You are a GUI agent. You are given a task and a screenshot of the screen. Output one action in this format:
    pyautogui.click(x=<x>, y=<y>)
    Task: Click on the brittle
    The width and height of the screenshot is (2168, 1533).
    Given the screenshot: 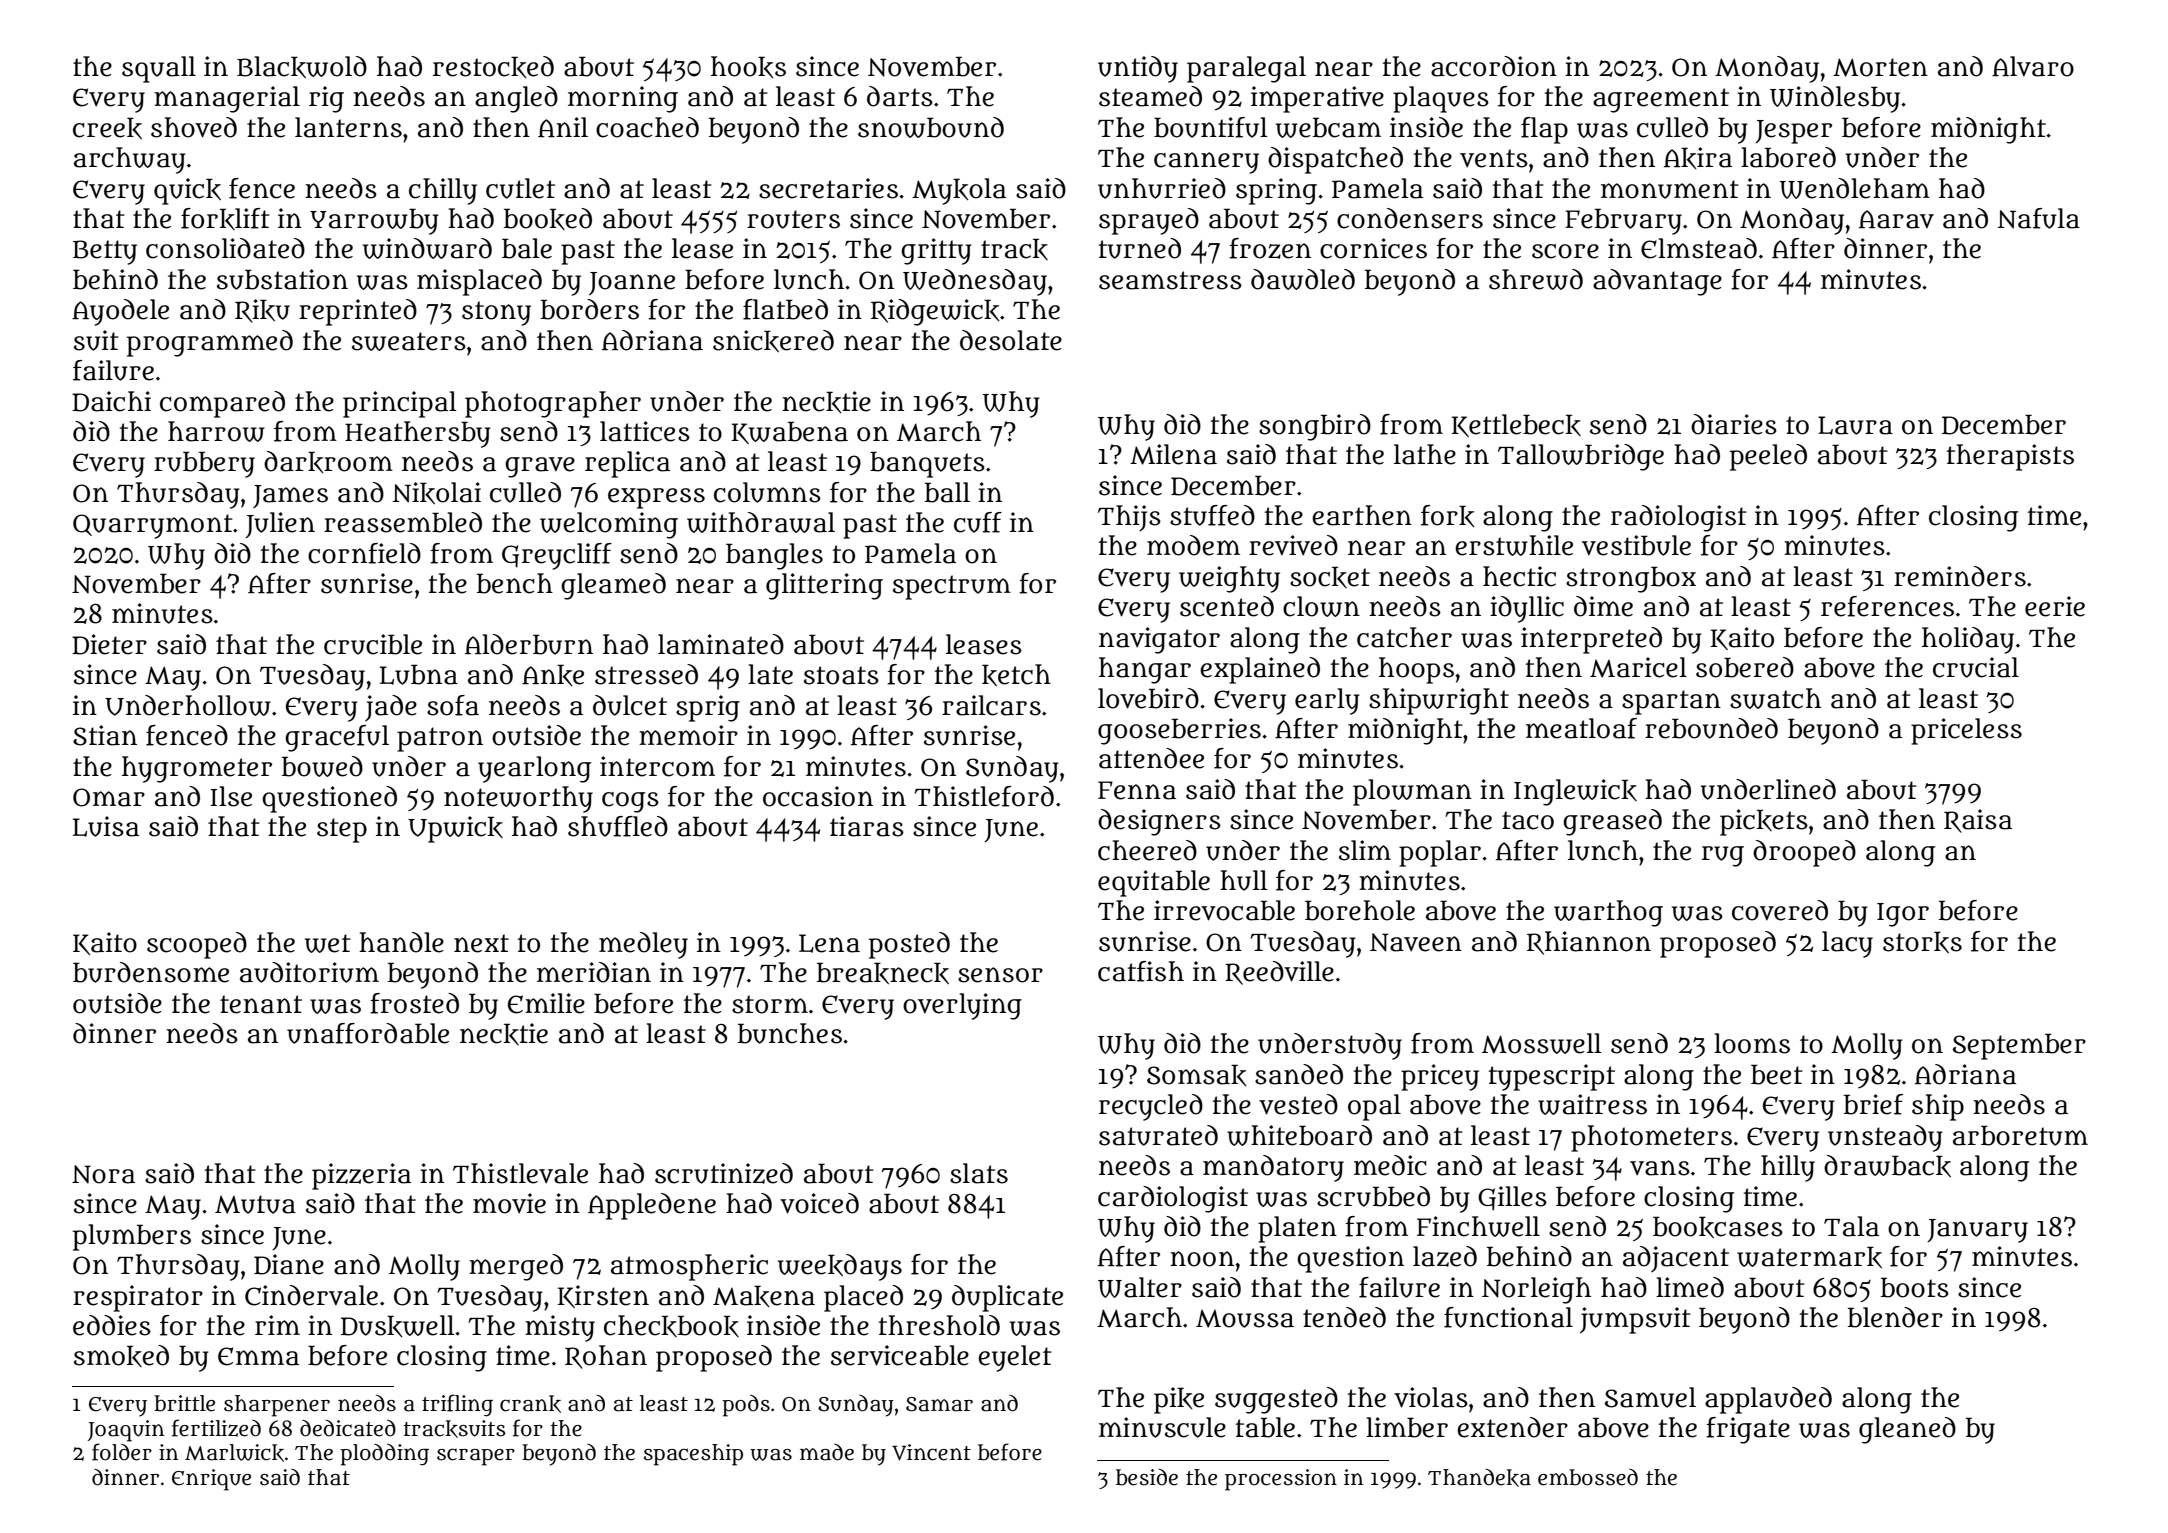 What is the action you would take?
    pyautogui.click(x=184, y=1403)
